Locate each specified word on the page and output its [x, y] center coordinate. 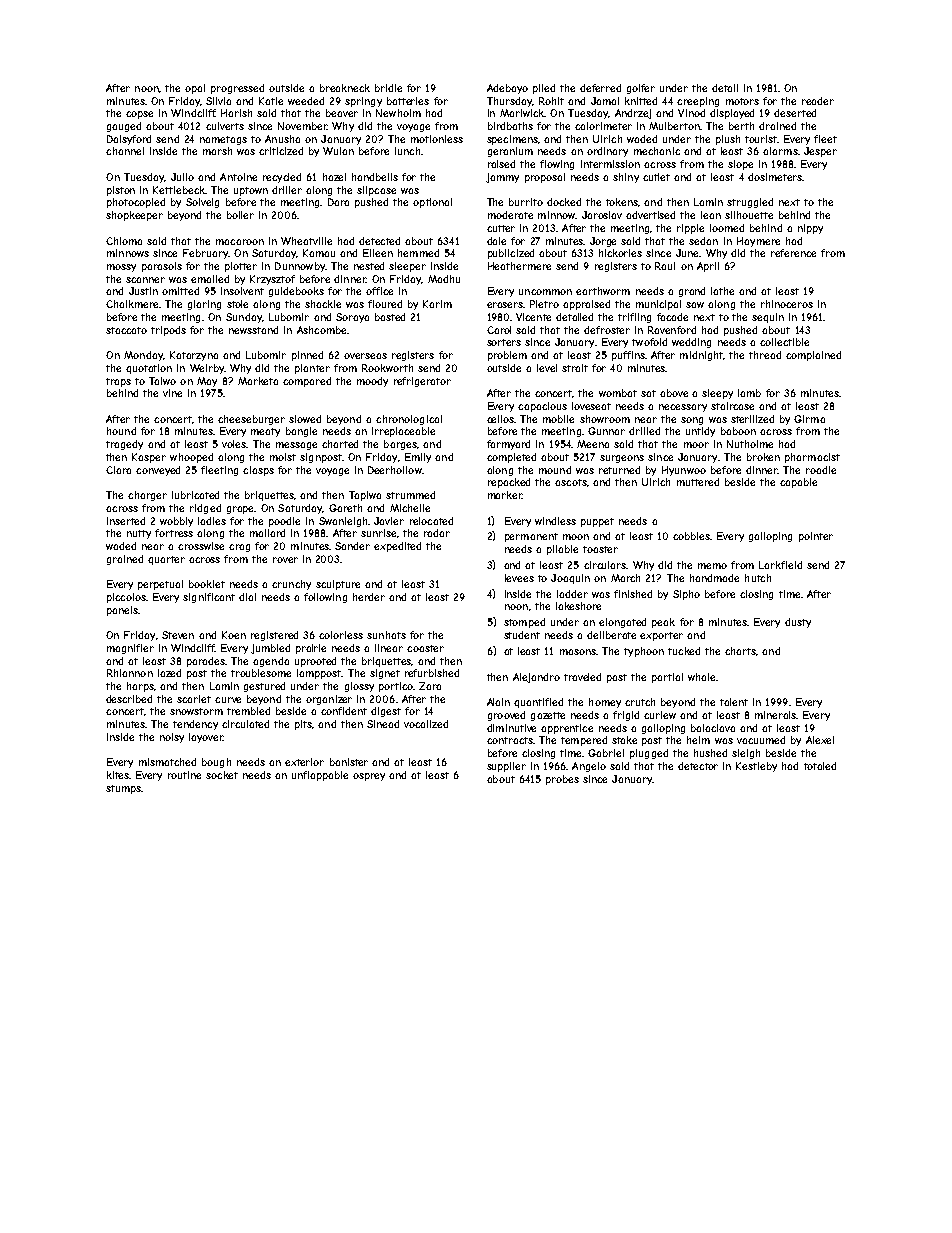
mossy [121, 268]
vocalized [426, 724]
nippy [810, 229]
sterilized [752, 419]
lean [711, 215]
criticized [281, 151]
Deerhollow [395, 470]
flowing [557, 165]
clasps [258, 471]
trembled [248, 711]
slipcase [376, 191]
